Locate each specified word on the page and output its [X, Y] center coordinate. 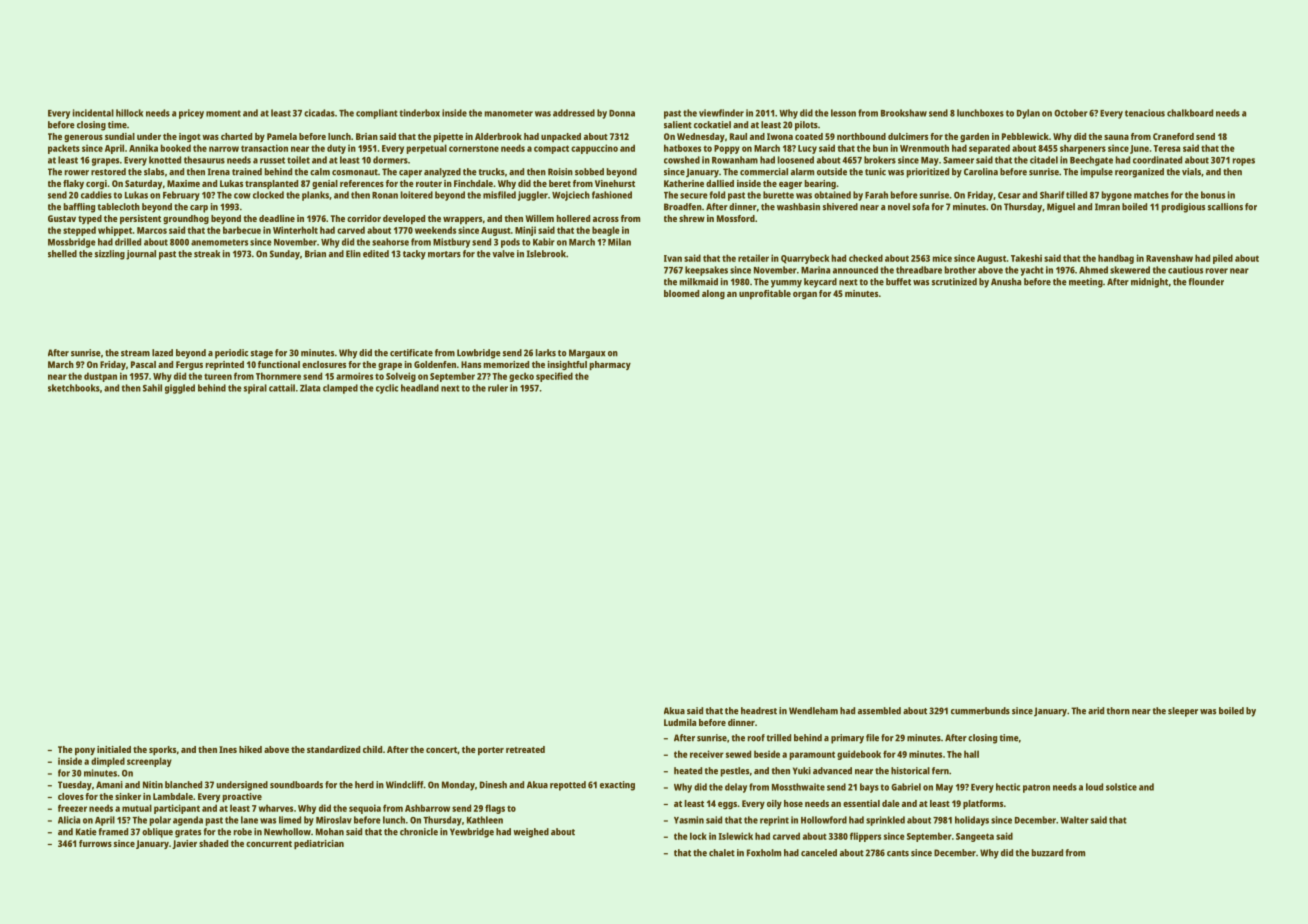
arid [1096, 711]
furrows [95, 843]
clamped [340, 389]
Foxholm [764, 853]
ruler [498, 388]
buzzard [1047, 853]
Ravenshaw [1169, 258]
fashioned [612, 195]
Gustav [62, 218]
